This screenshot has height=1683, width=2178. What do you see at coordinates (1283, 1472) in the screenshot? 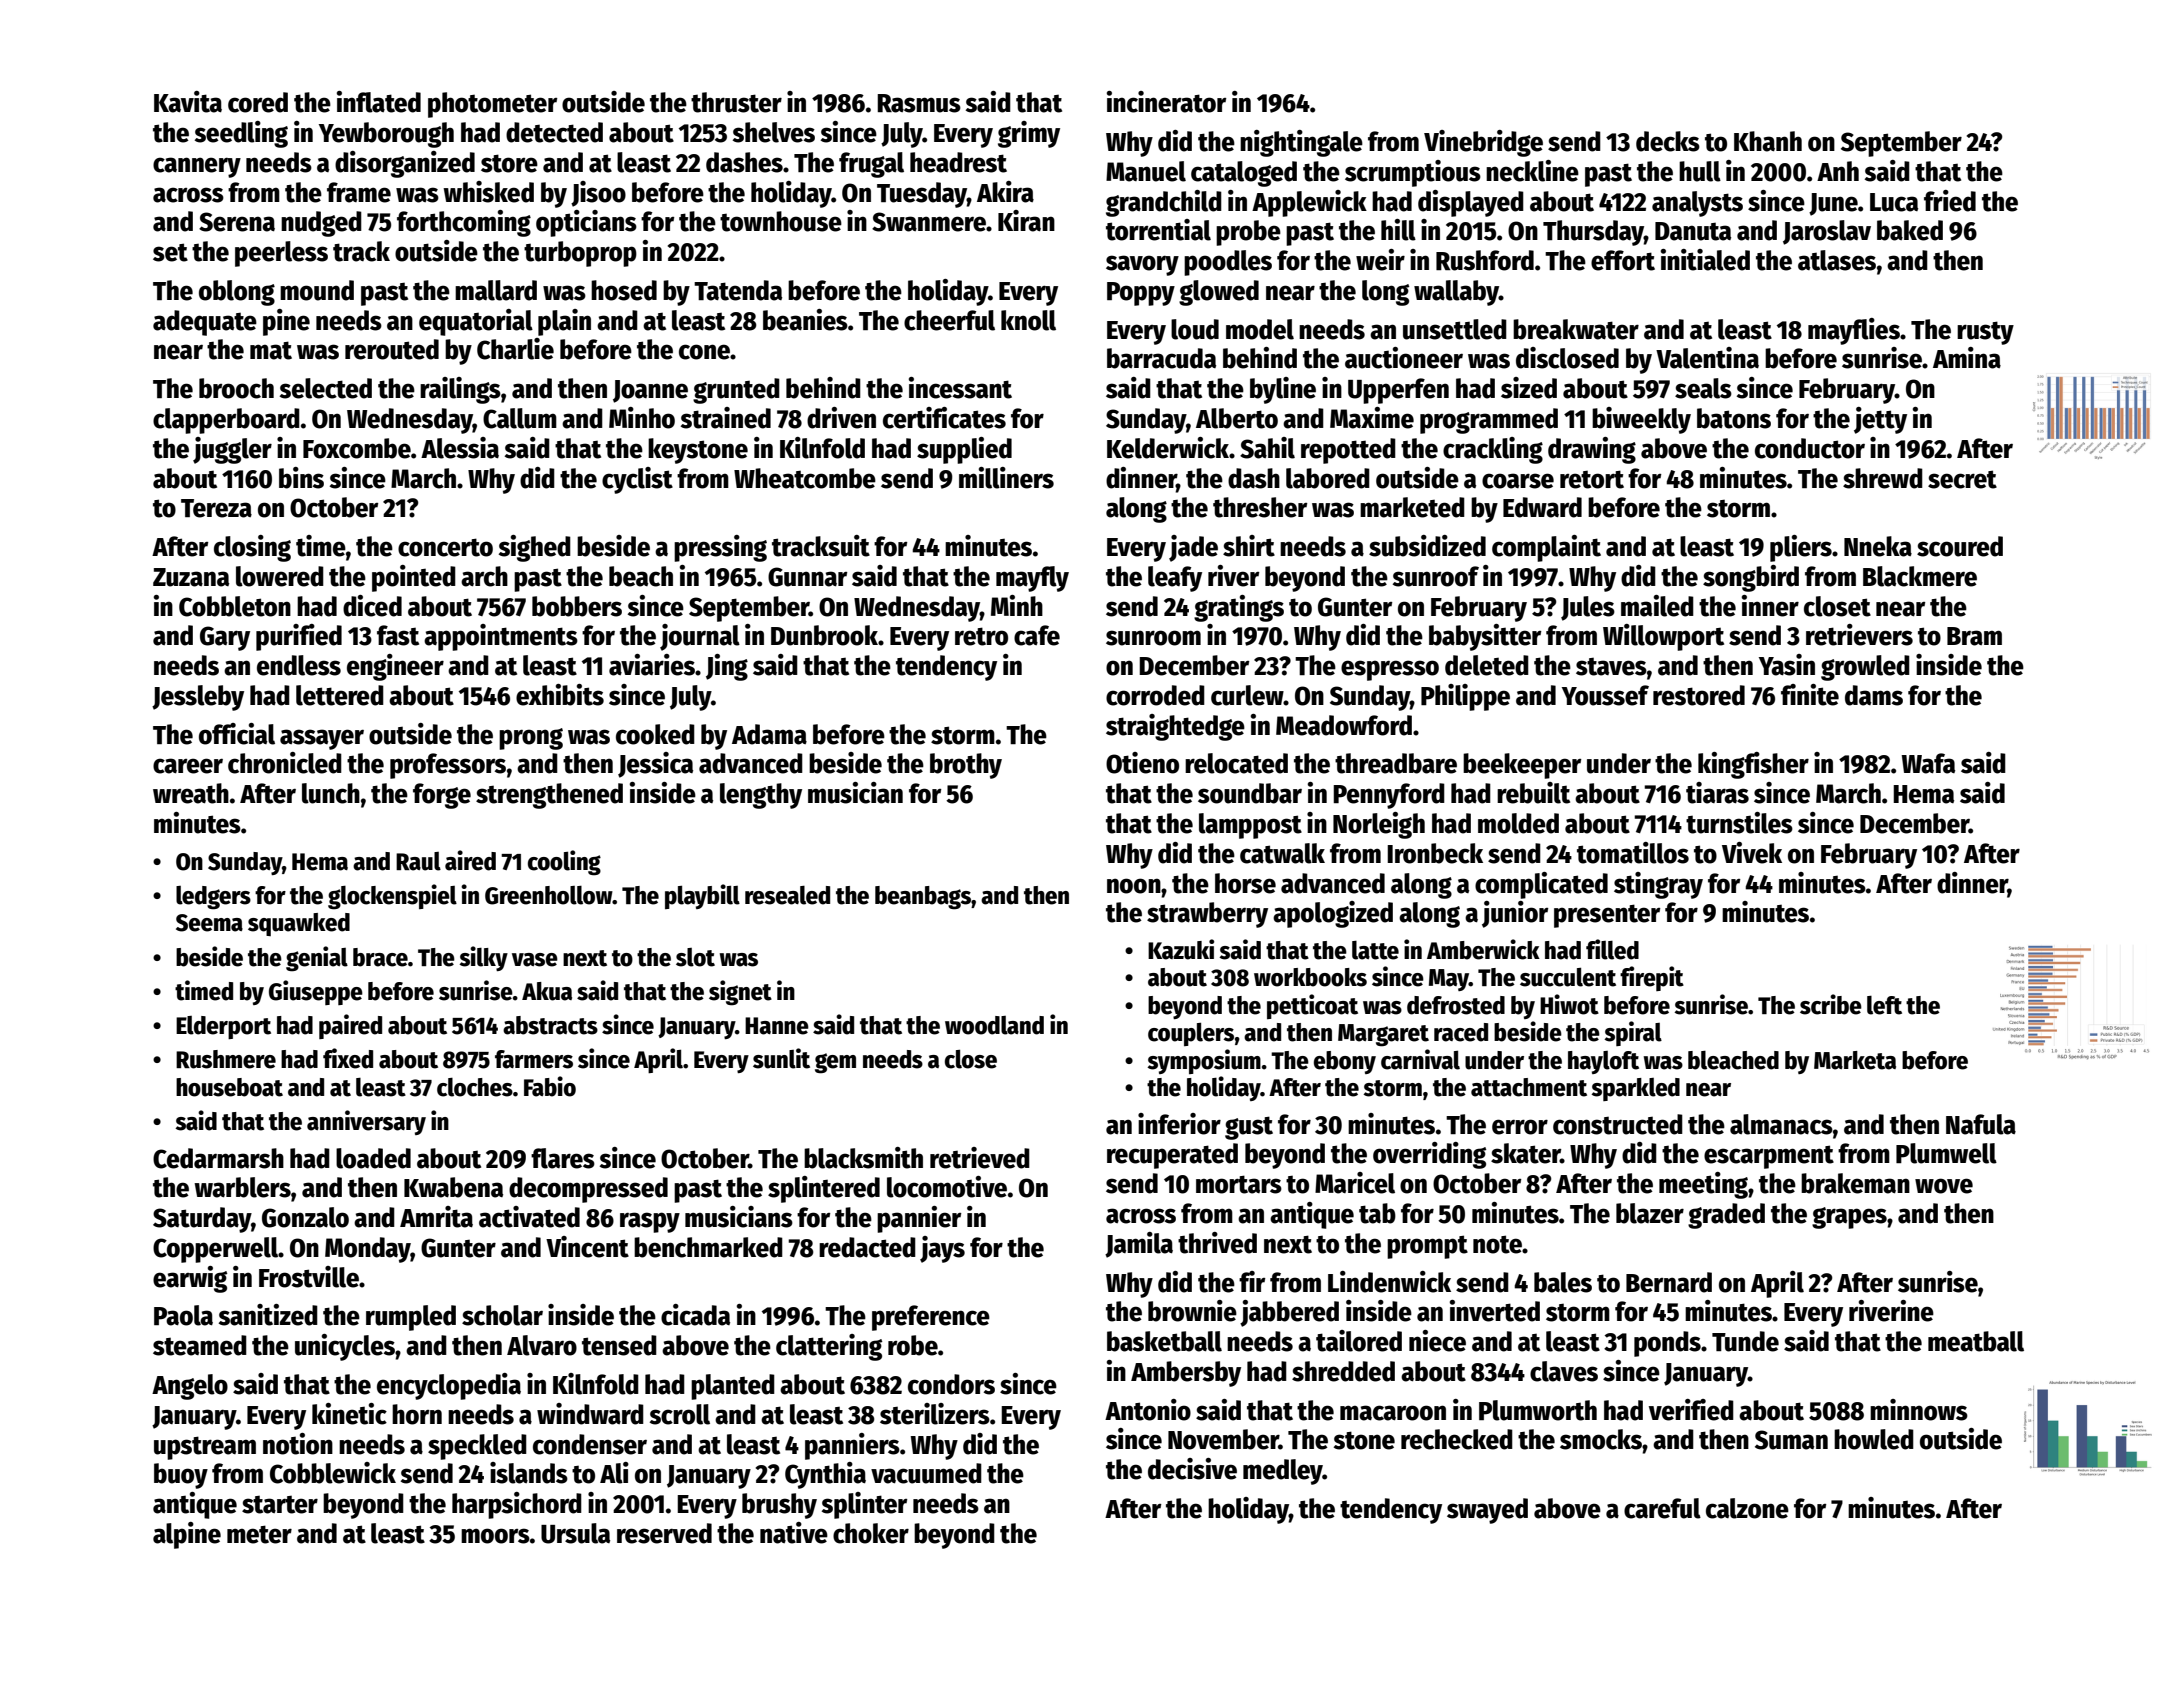
I see `medley` at bounding box center [1283, 1472].
